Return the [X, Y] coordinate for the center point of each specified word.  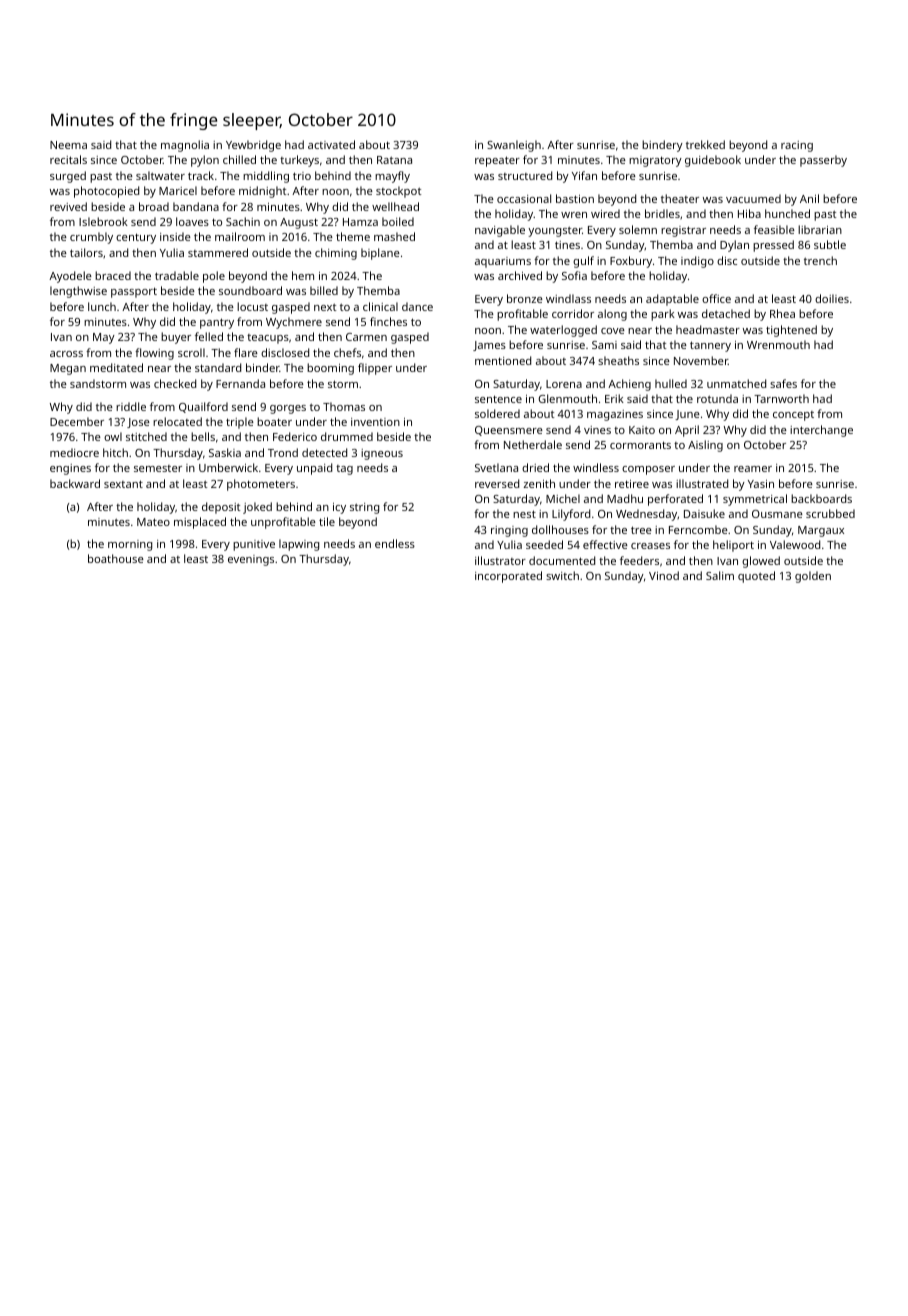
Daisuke [704, 513]
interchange [821, 431]
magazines [615, 415]
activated [331, 144]
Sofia [574, 275]
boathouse [116, 558]
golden [813, 577]
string [364, 508]
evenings [251, 560]
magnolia [185, 146]
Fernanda [240, 383]
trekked [705, 144]
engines [70, 469]
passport [134, 292]
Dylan [734, 246]
